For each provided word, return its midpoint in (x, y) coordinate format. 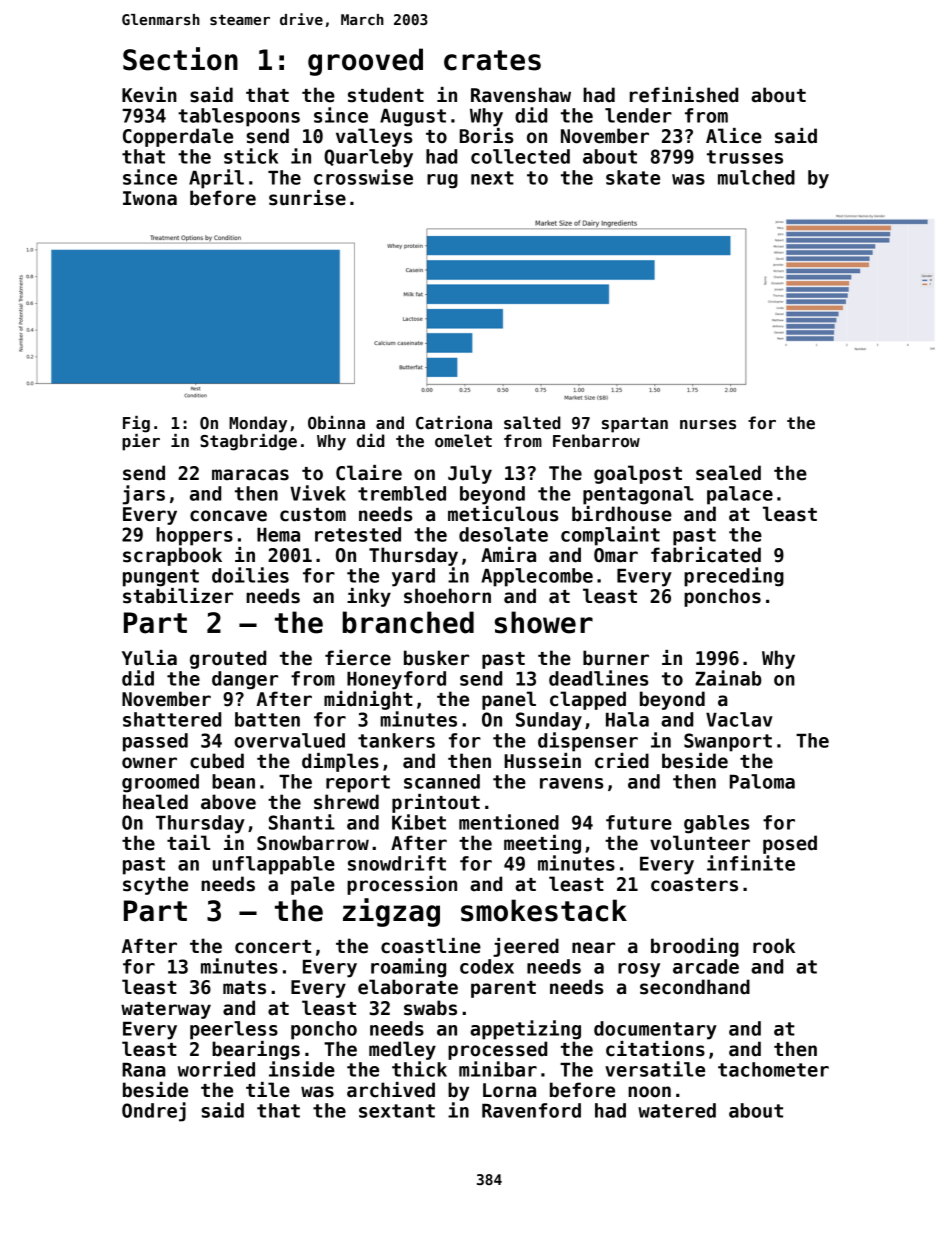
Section (180, 59)
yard (413, 577)
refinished (684, 95)
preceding (734, 577)
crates (492, 60)
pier (141, 442)
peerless (234, 1030)
